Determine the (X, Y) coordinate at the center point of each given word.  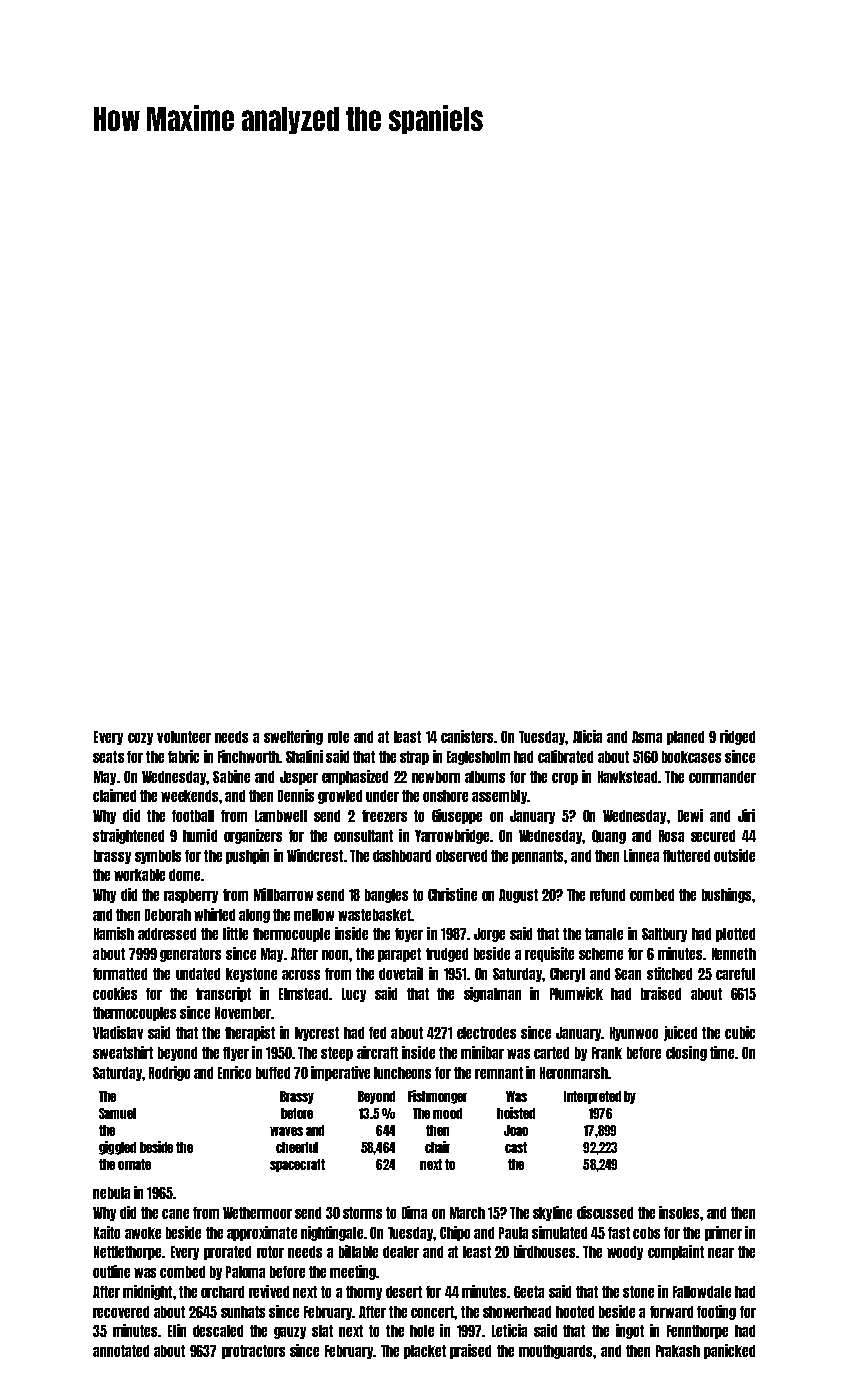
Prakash (678, 1351)
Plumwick (576, 993)
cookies (115, 993)
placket (425, 1352)
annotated (121, 1351)
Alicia (587, 736)
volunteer (184, 737)
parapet (399, 955)
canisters (467, 736)
